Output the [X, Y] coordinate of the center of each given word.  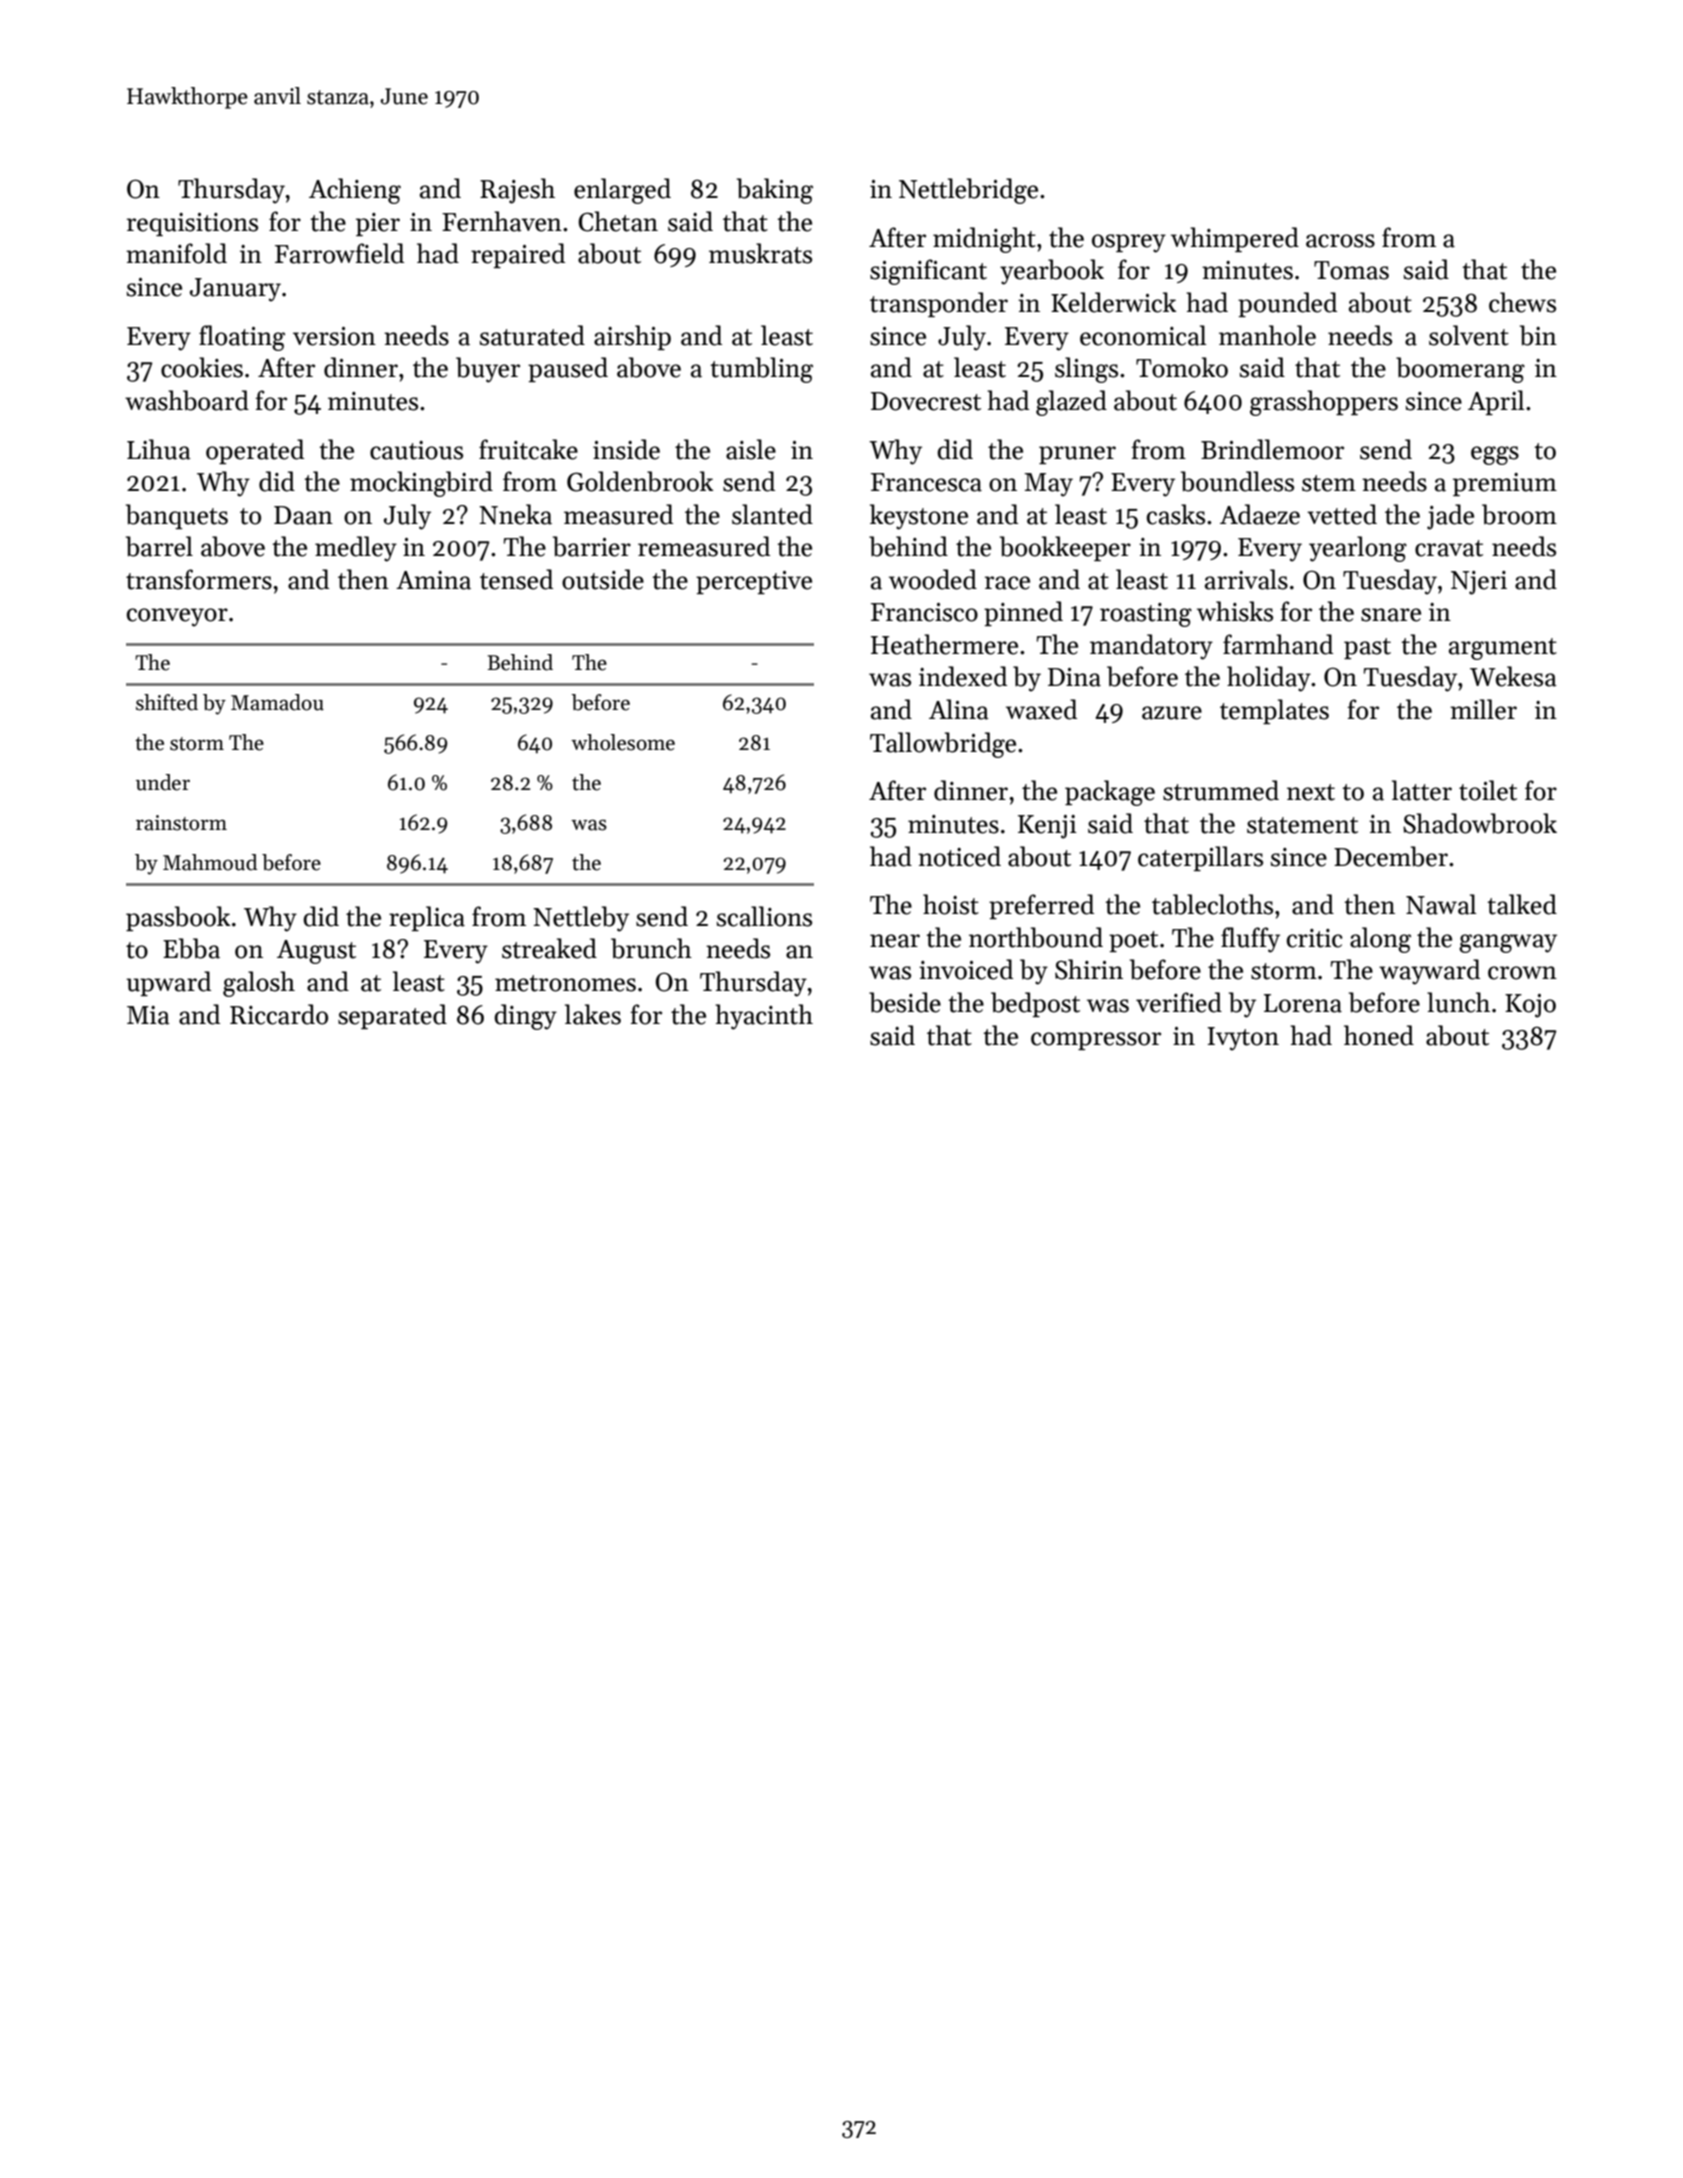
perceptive [754, 582]
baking [775, 191]
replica [427, 918]
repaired [518, 255]
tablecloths [1212, 904]
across [1340, 241]
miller [1483, 709]
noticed [959, 856]
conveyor [177, 617]
